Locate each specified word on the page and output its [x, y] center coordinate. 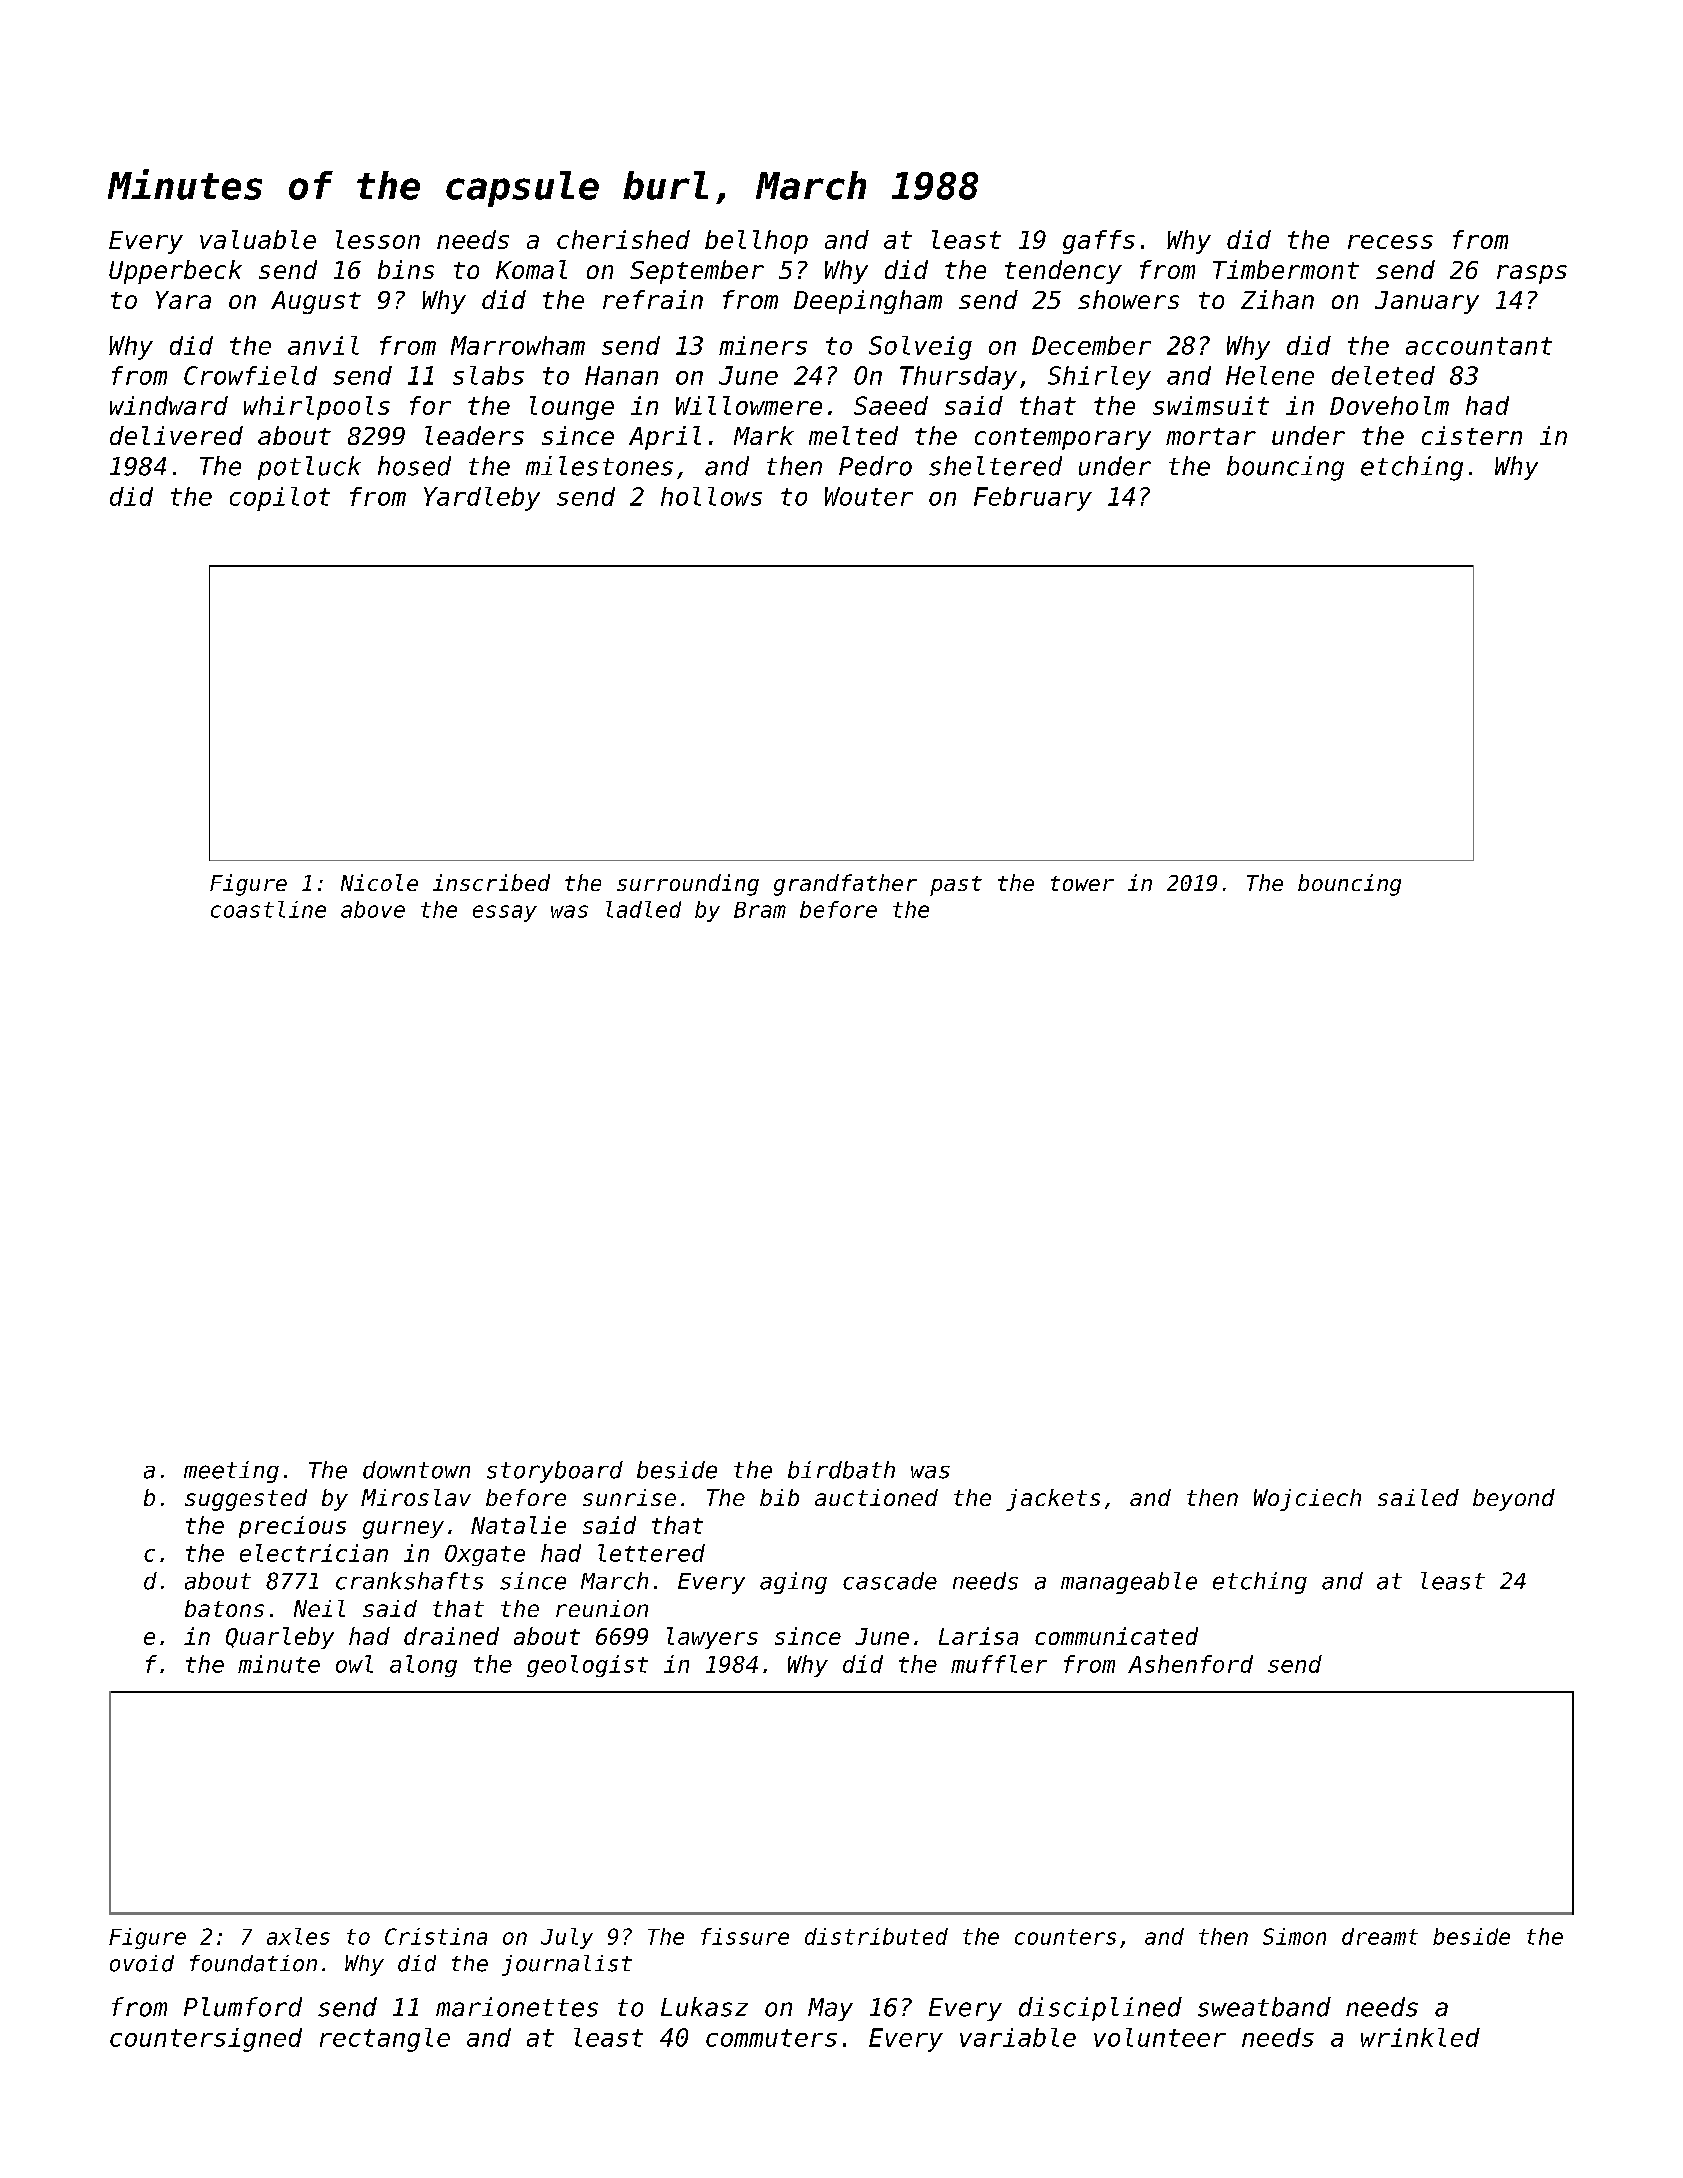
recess [1390, 242]
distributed [876, 1936]
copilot [280, 499]
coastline [268, 909]
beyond [1514, 1500]
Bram [760, 910]
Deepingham [868, 302]
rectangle [385, 2040]
